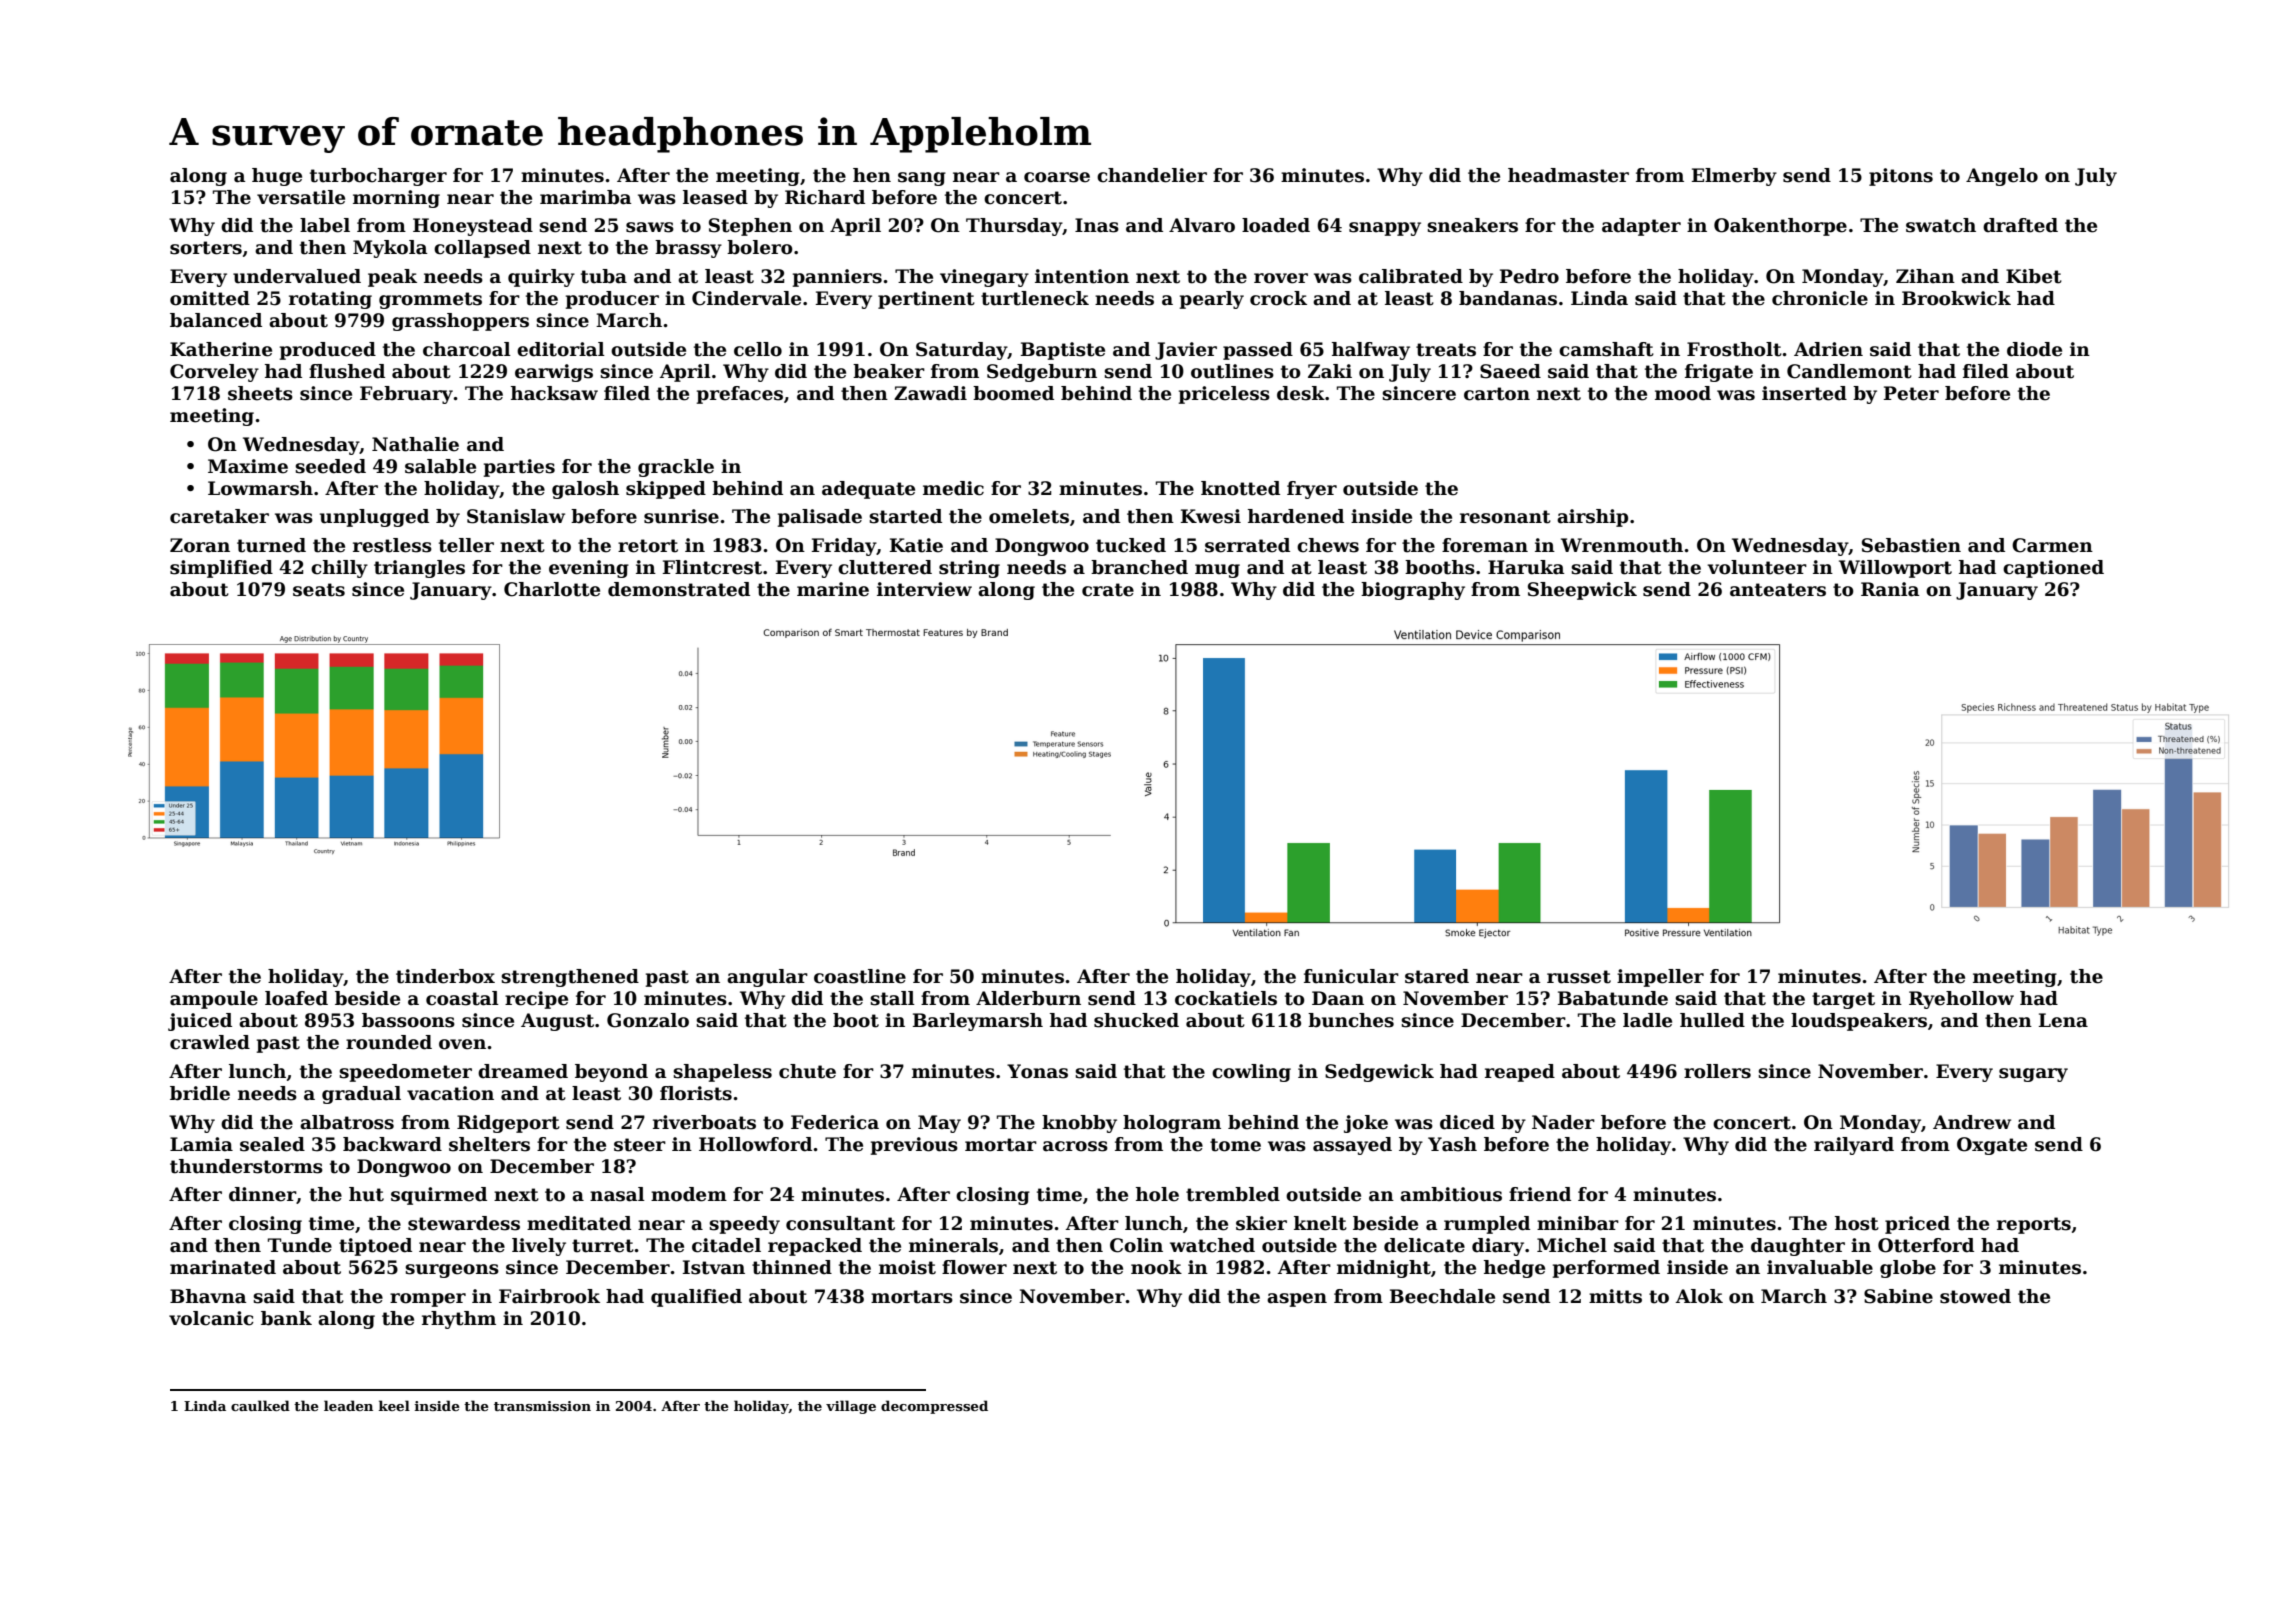 The height and width of the image is (1620, 2292). Describe the element at coordinates (405, 1073) in the image. I see `speedometer` at that location.
